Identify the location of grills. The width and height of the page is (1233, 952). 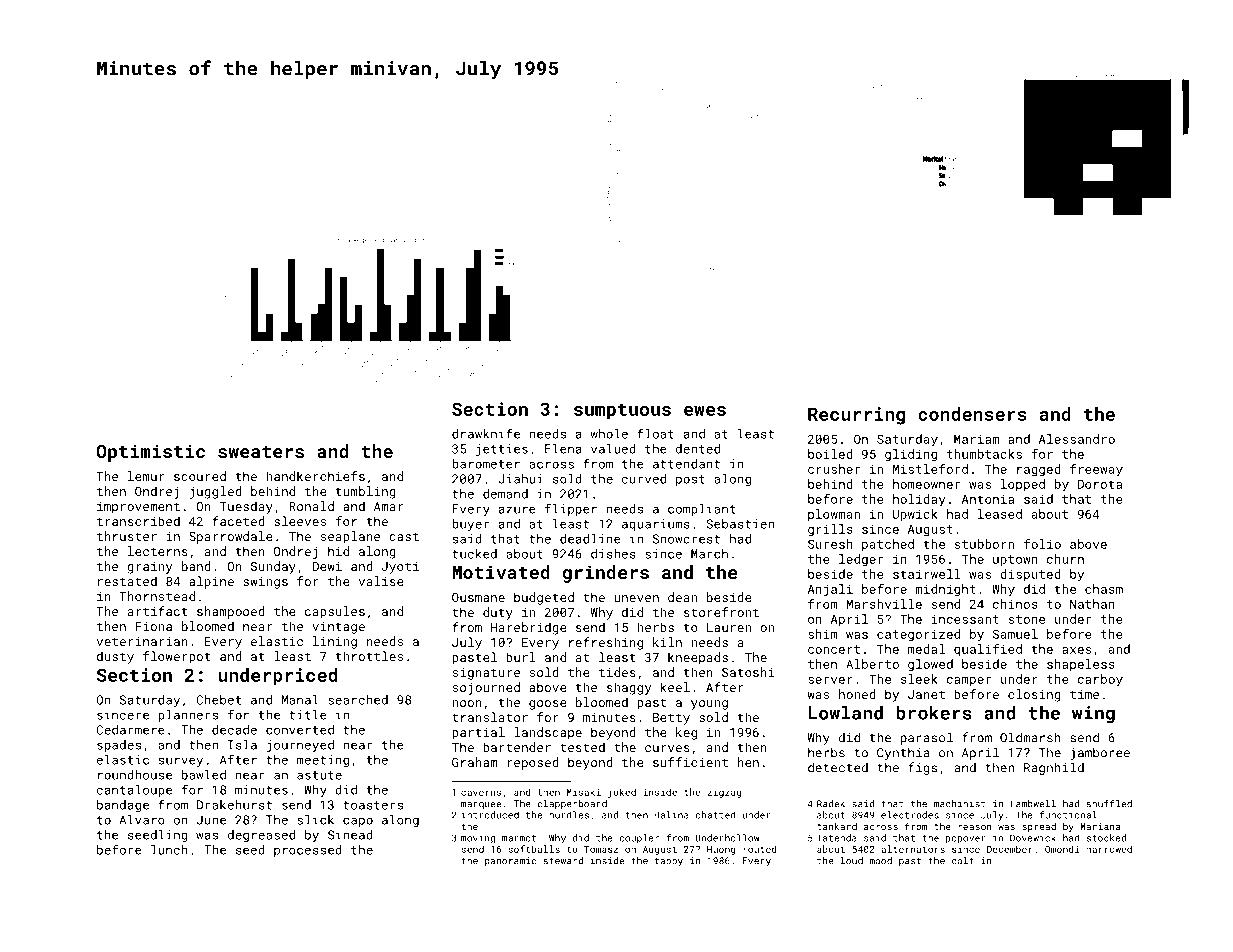
(830, 530).
